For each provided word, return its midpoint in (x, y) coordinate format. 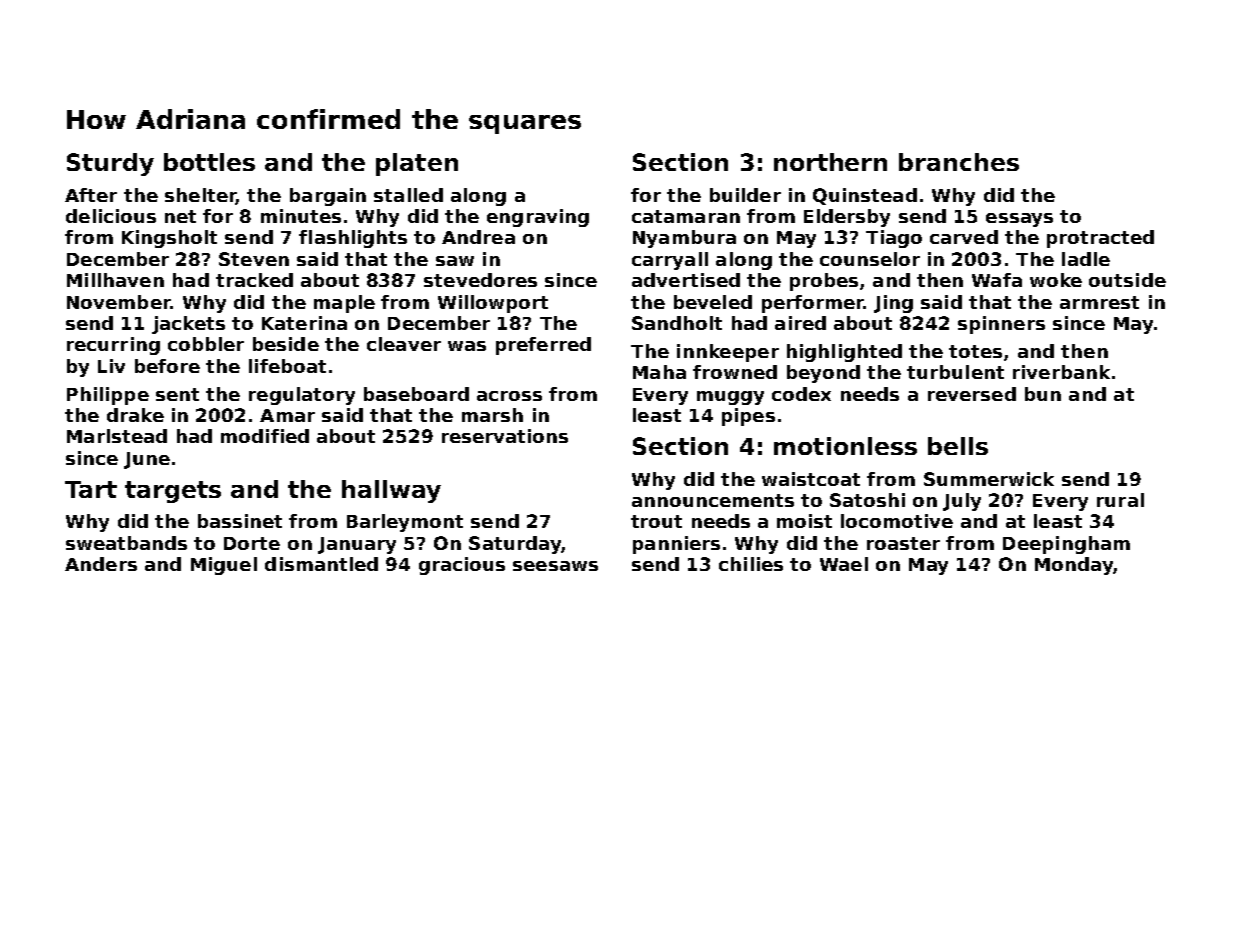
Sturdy (110, 164)
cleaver (404, 344)
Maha (659, 372)
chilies (751, 564)
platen (417, 164)
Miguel (224, 566)
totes (975, 351)
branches (959, 162)
